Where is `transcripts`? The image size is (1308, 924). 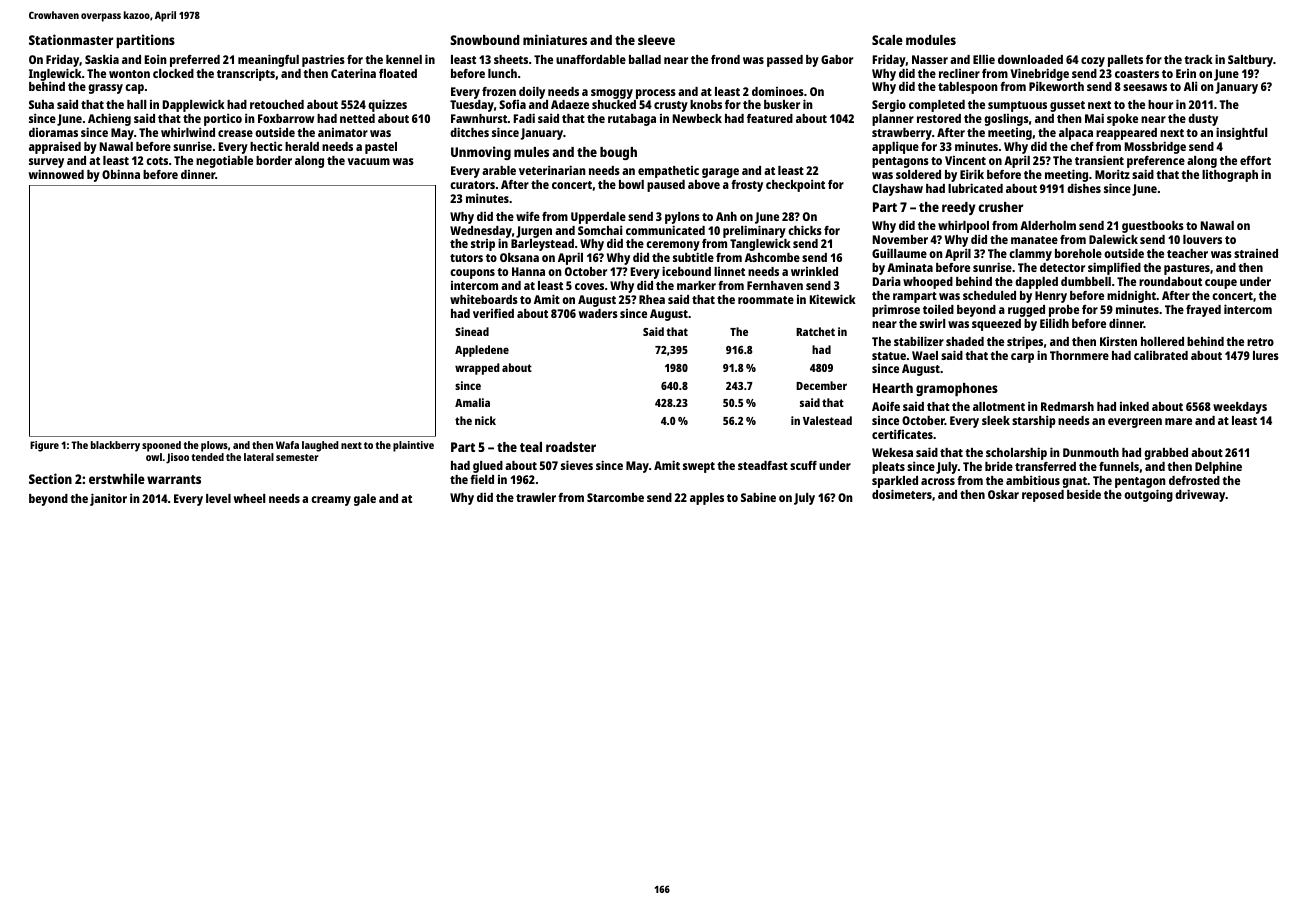 transcripts is located at coordinates (246, 75).
